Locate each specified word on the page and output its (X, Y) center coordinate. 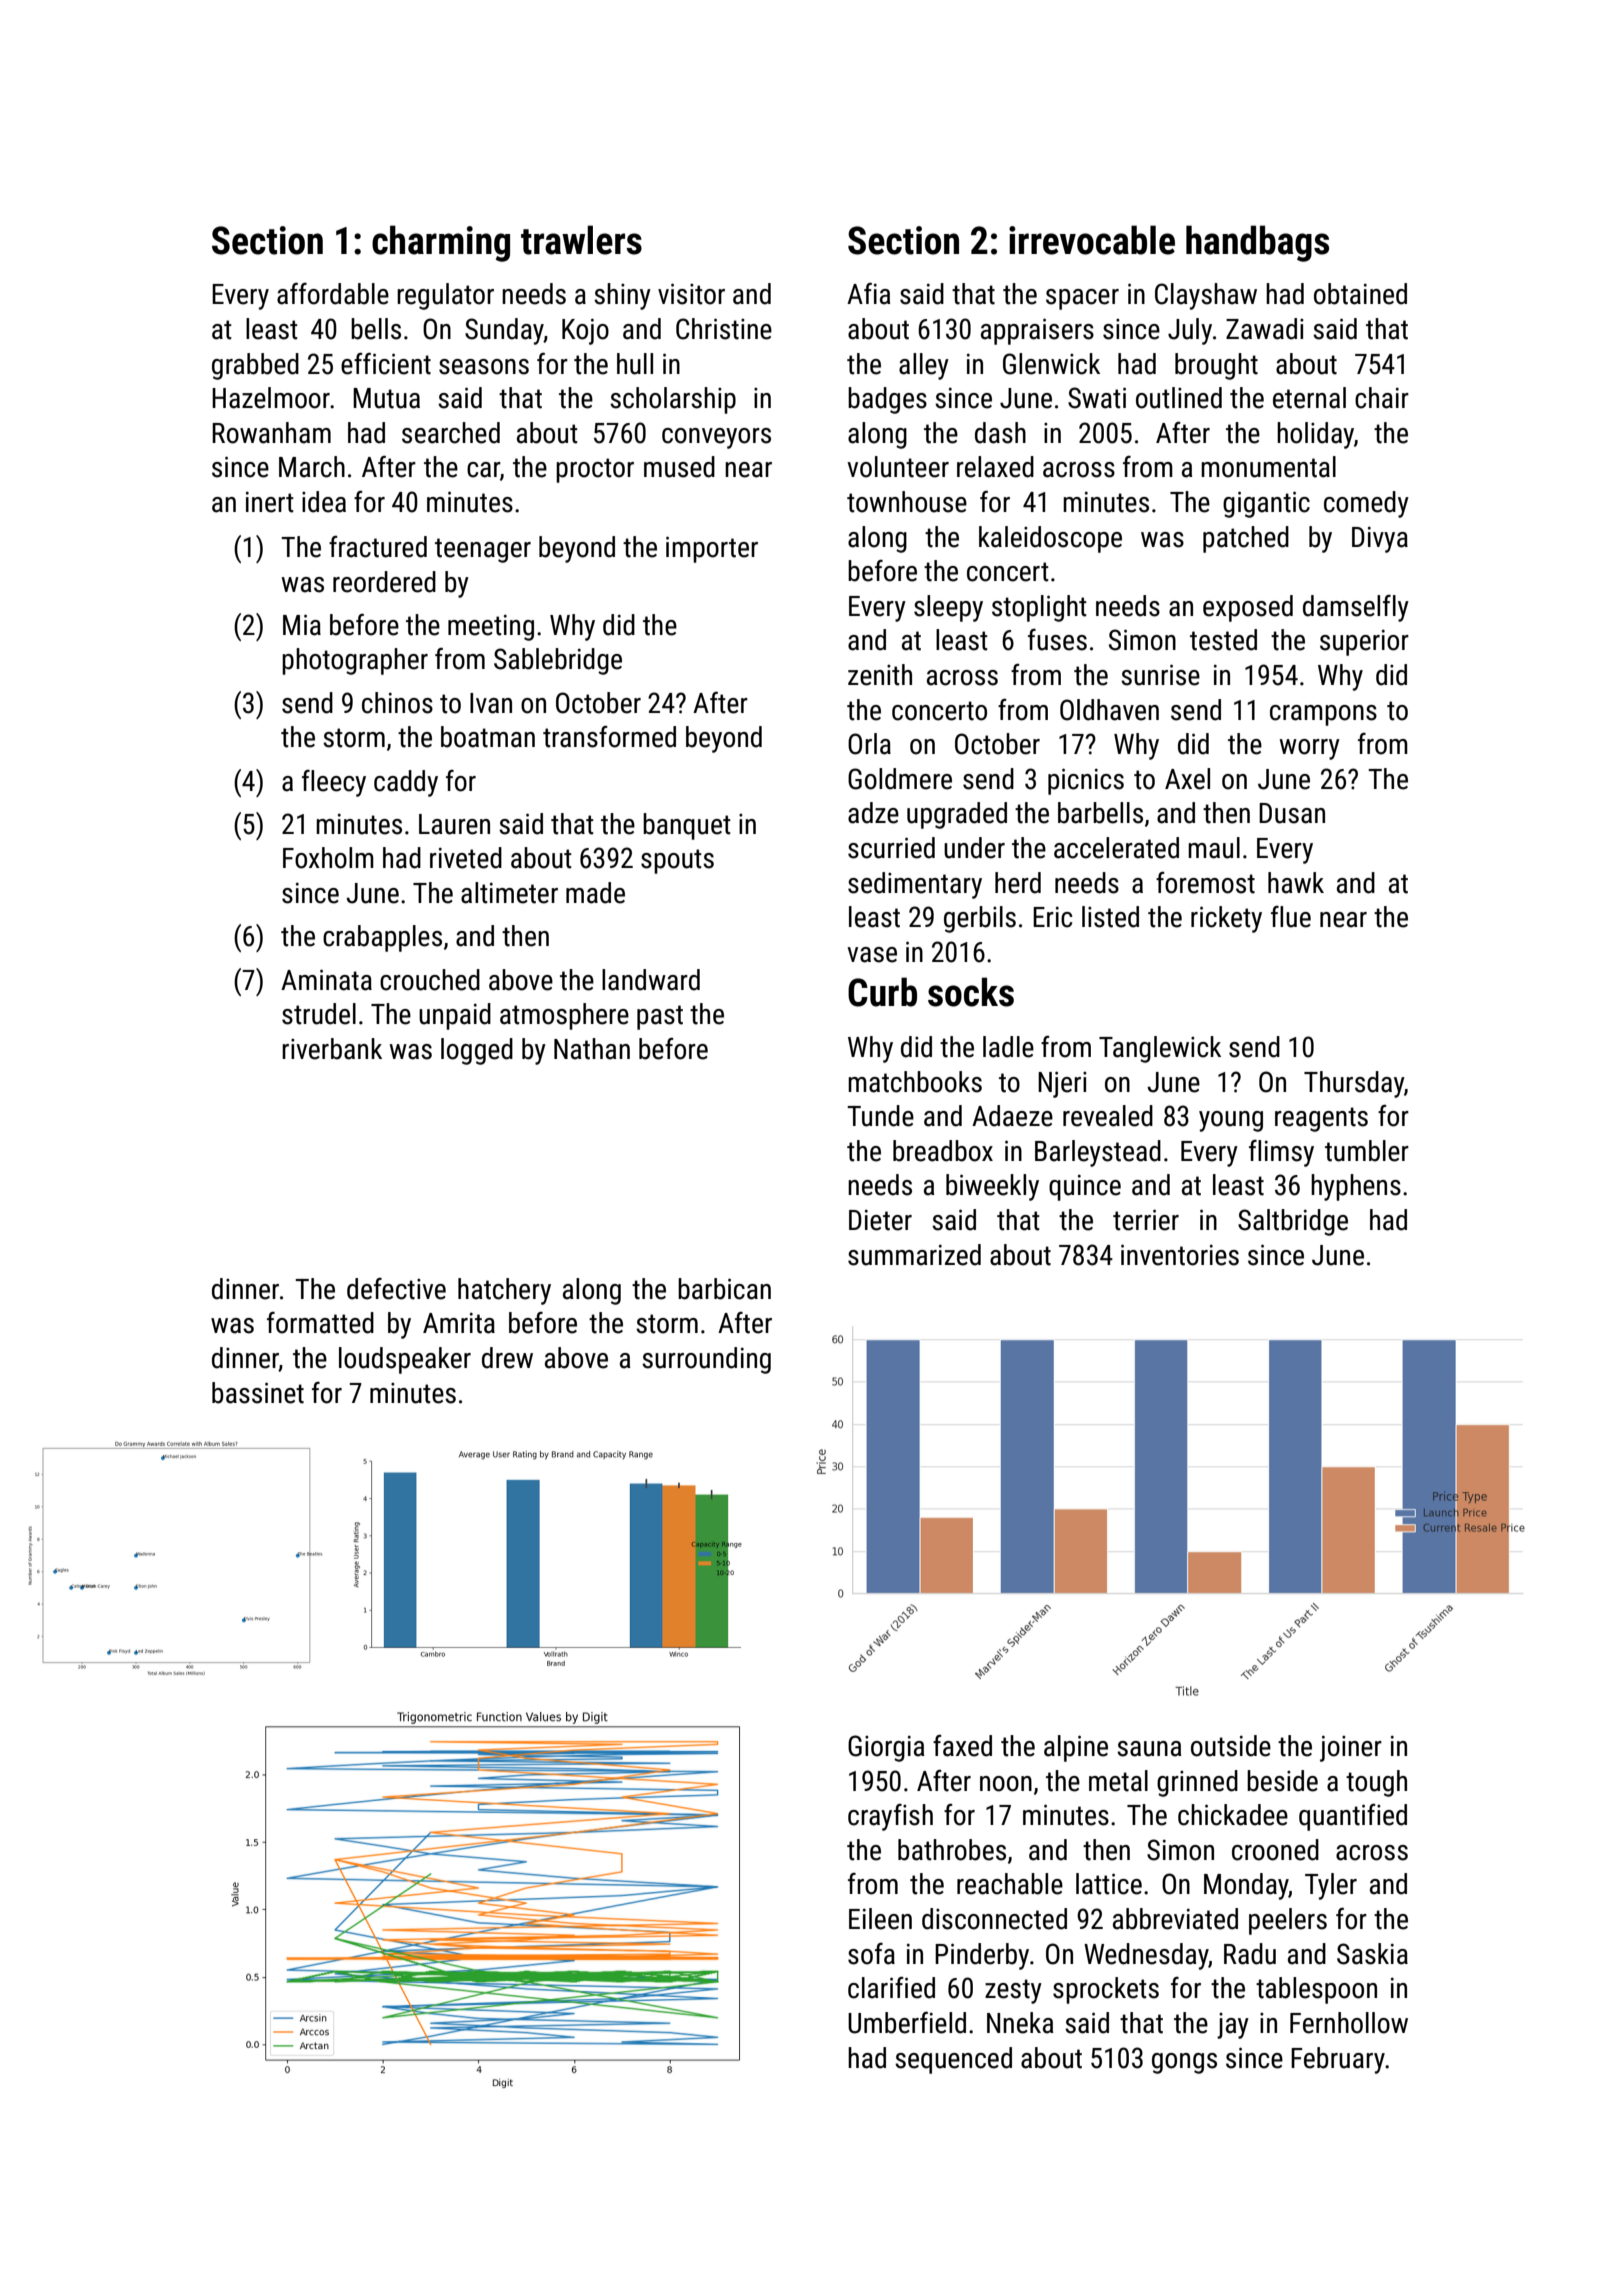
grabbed (255, 366)
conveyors (716, 438)
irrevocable (1092, 240)
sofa (871, 1954)
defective (396, 1289)
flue (1291, 917)
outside (1231, 1746)
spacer (1082, 299)
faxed (962, 1746)
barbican (724, 1289)
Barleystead (1098, 1153)
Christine (724, 329)
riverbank (332, 1049)
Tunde (880, 1116)
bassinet (258, 1393)
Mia (302, 625)
